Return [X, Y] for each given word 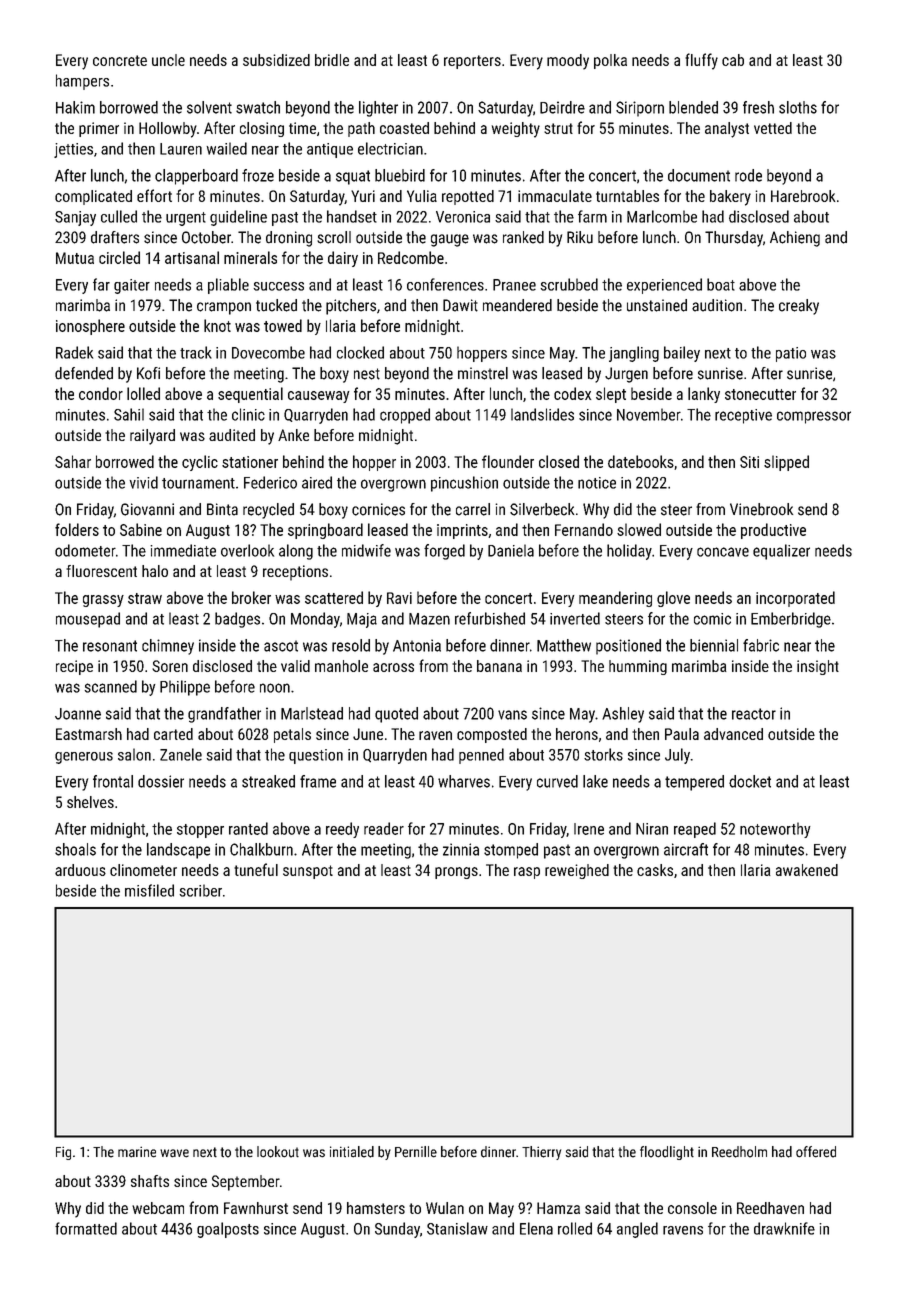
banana [499, 666]
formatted [86, 1228]
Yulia [422, 196]
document [699, 175]
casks [655, 870]
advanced [733, 734]
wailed [226, 148]
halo [155, 571]
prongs [456, 873]
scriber [200, 890]
